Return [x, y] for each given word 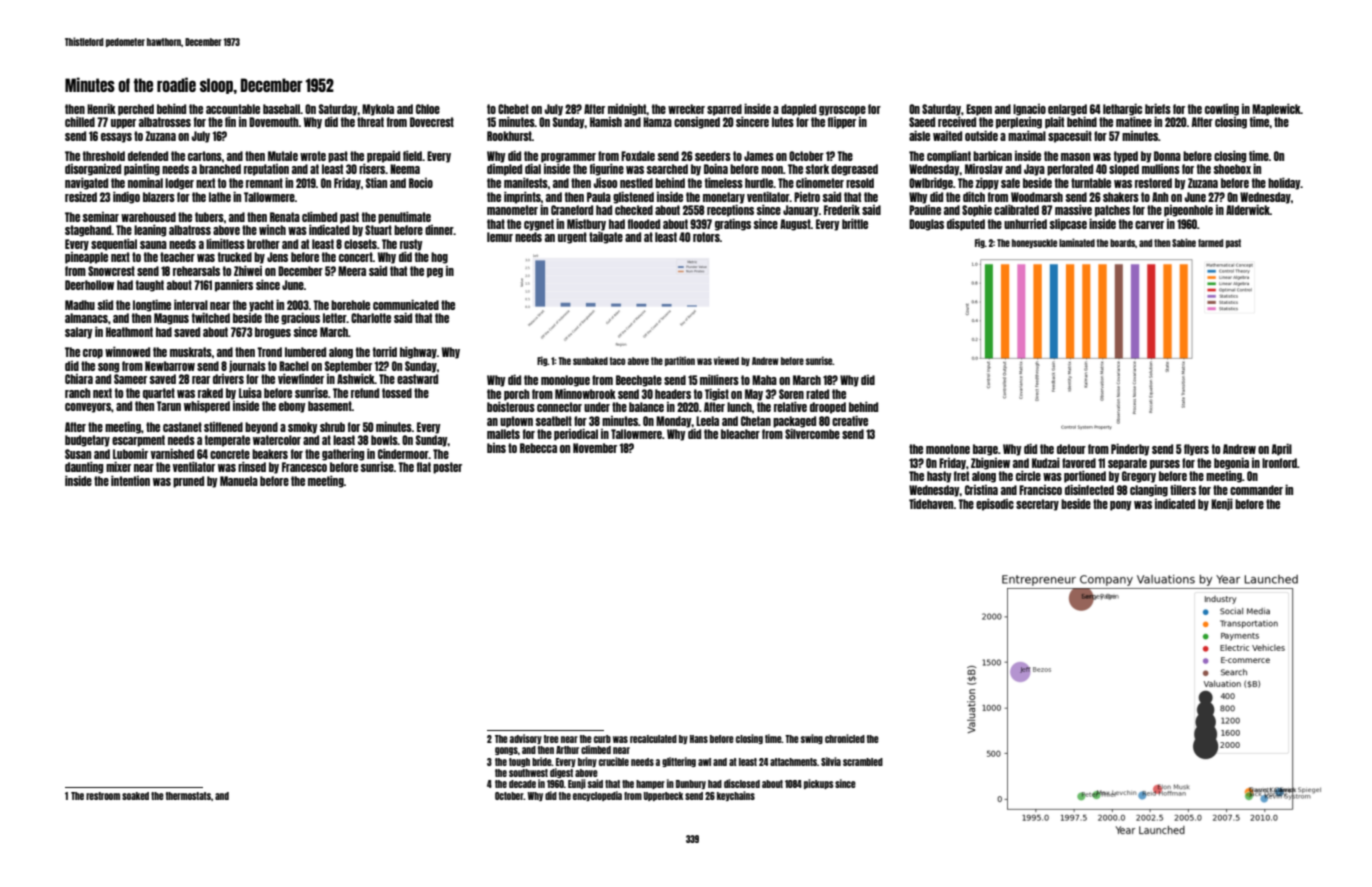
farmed [1210, 243]
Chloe [428, 109]
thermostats [188, 796]
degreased [854, 170]
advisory [526, 739]
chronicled [845, 738]
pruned [188, 482]
